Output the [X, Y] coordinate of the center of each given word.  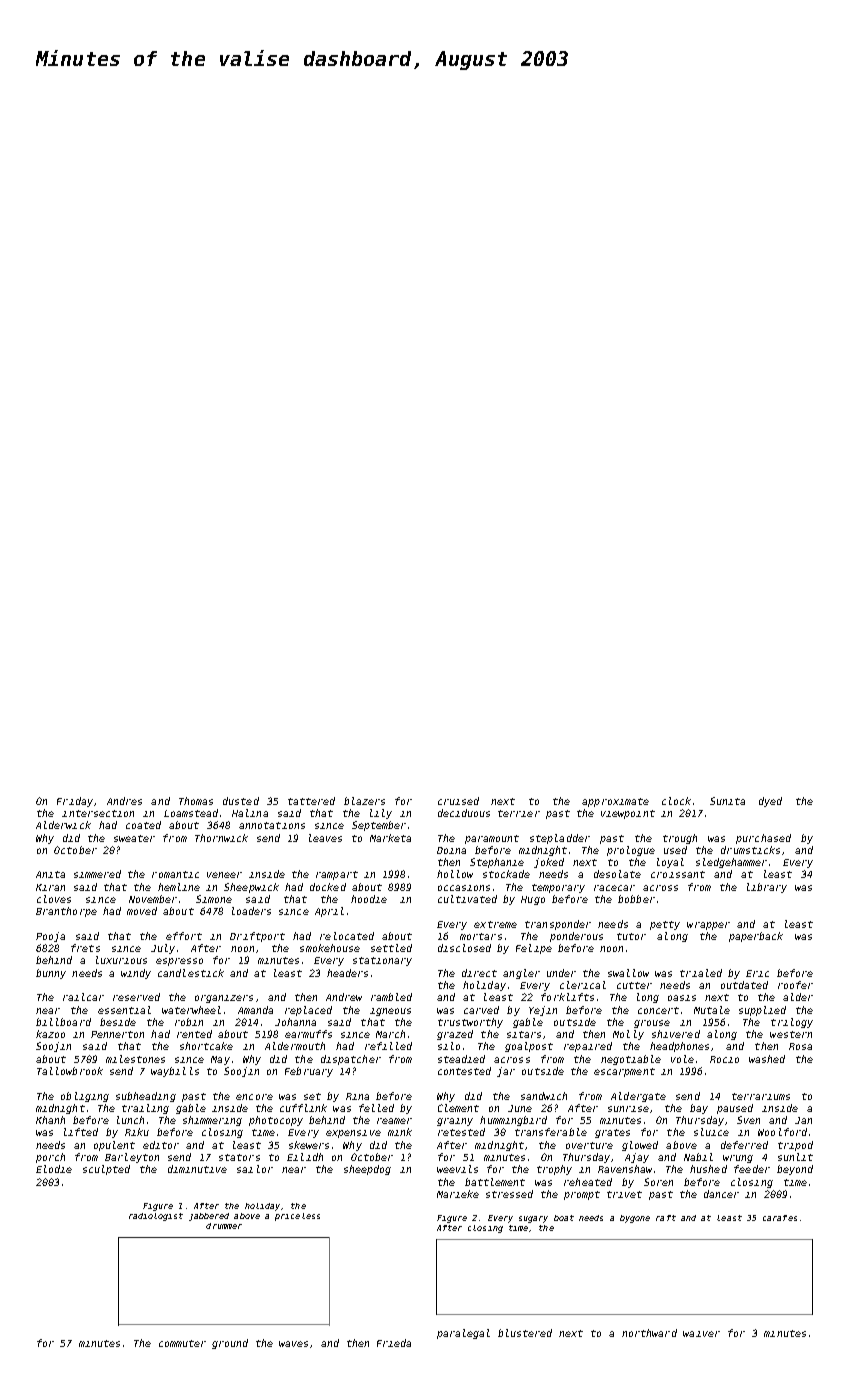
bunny [51, 974]
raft [666, 1218]
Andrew [344, 997]
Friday [75, 802]
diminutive [197, 1169]
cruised [458, 801]
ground [230, 1344]
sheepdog [367, 1170]
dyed [770, 802]
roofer [795, 985]
